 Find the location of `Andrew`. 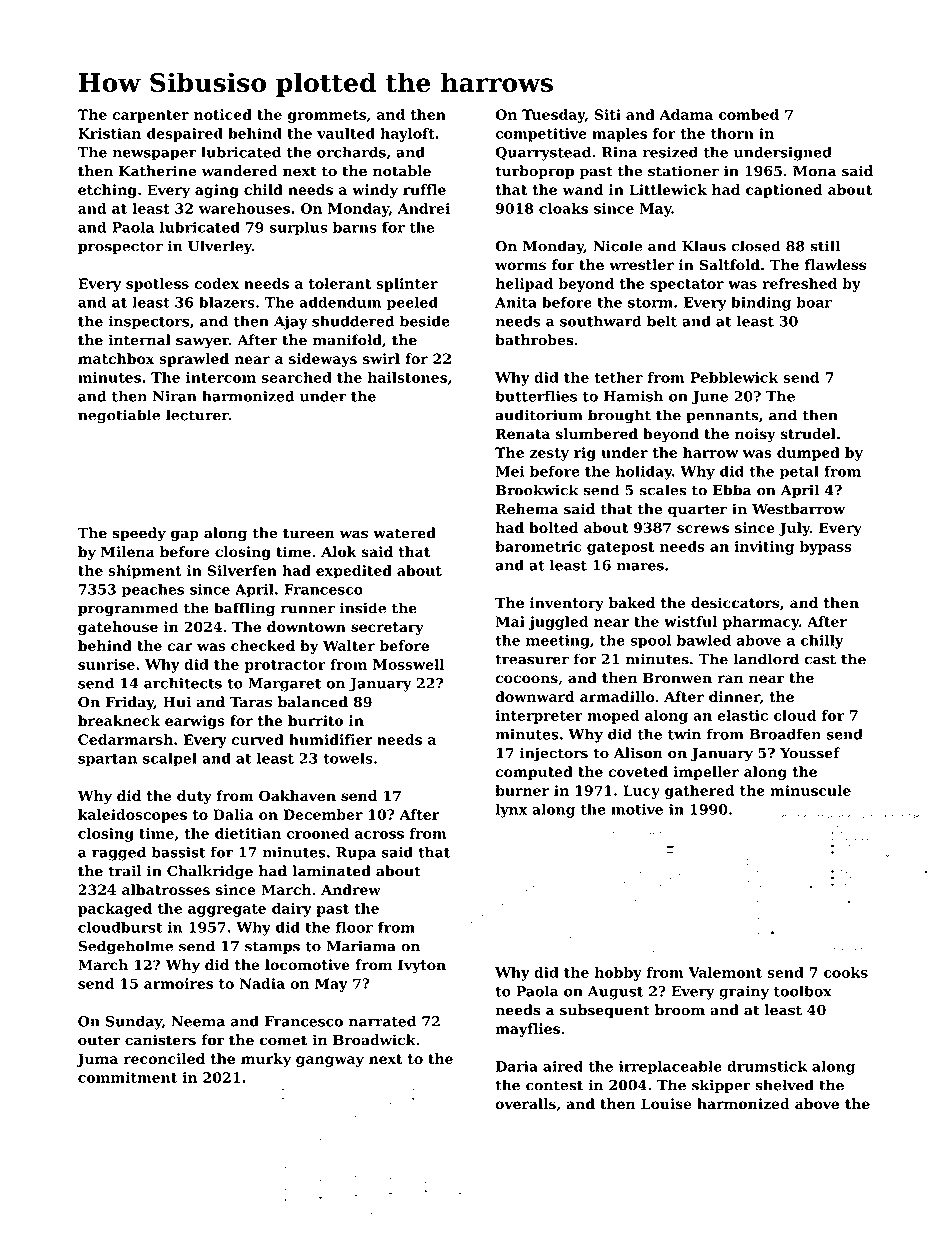

Andrew is located at coordinates (351, 889).
